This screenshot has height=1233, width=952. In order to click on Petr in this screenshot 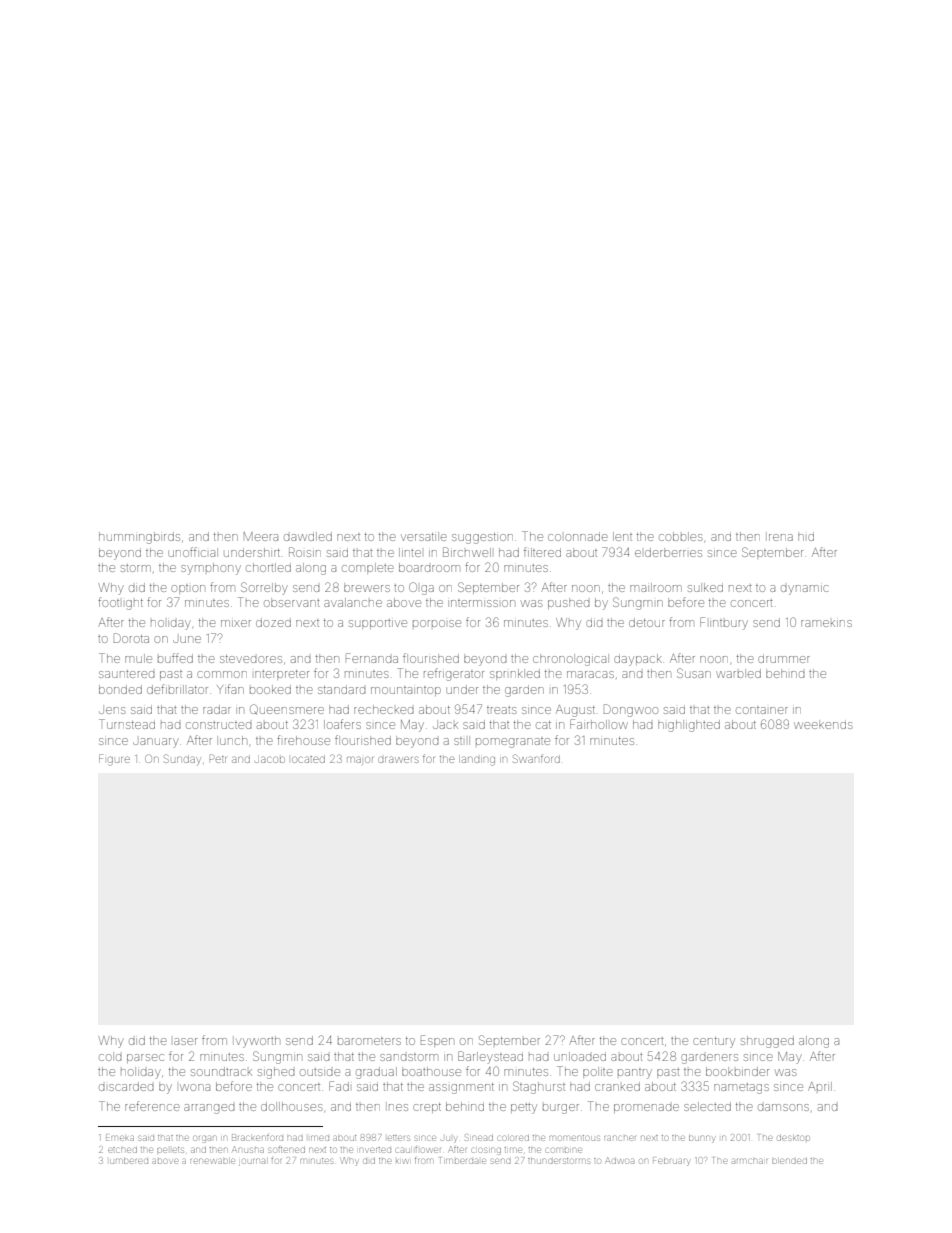, I will do `click(218, 758)`.
